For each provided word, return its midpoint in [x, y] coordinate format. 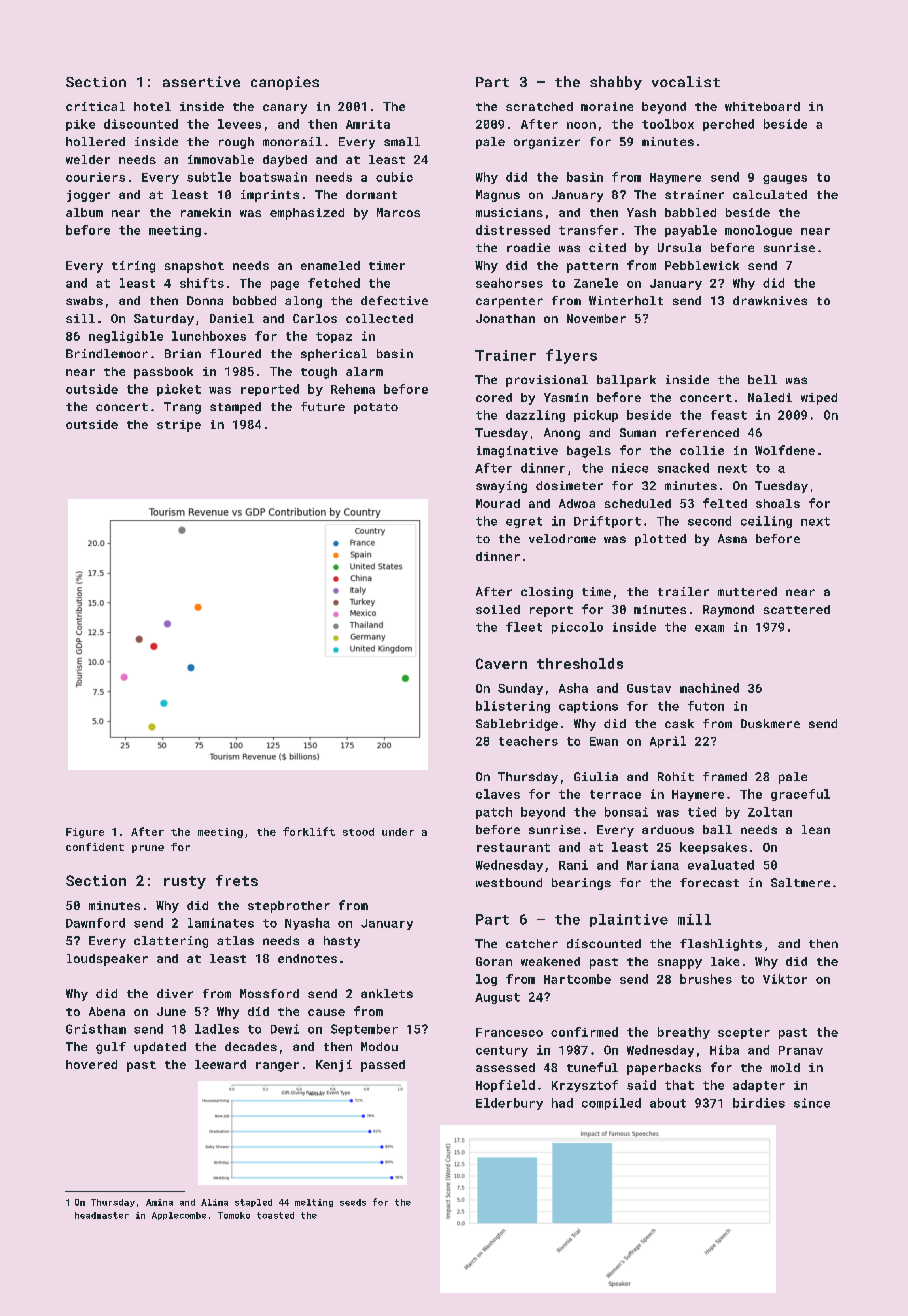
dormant [371, 194]
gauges [785, 179]
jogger [88, 196]
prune [148, 849]
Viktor [785, 979]
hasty [342, 942]
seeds [353, 1202]
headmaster [102, 1215]
